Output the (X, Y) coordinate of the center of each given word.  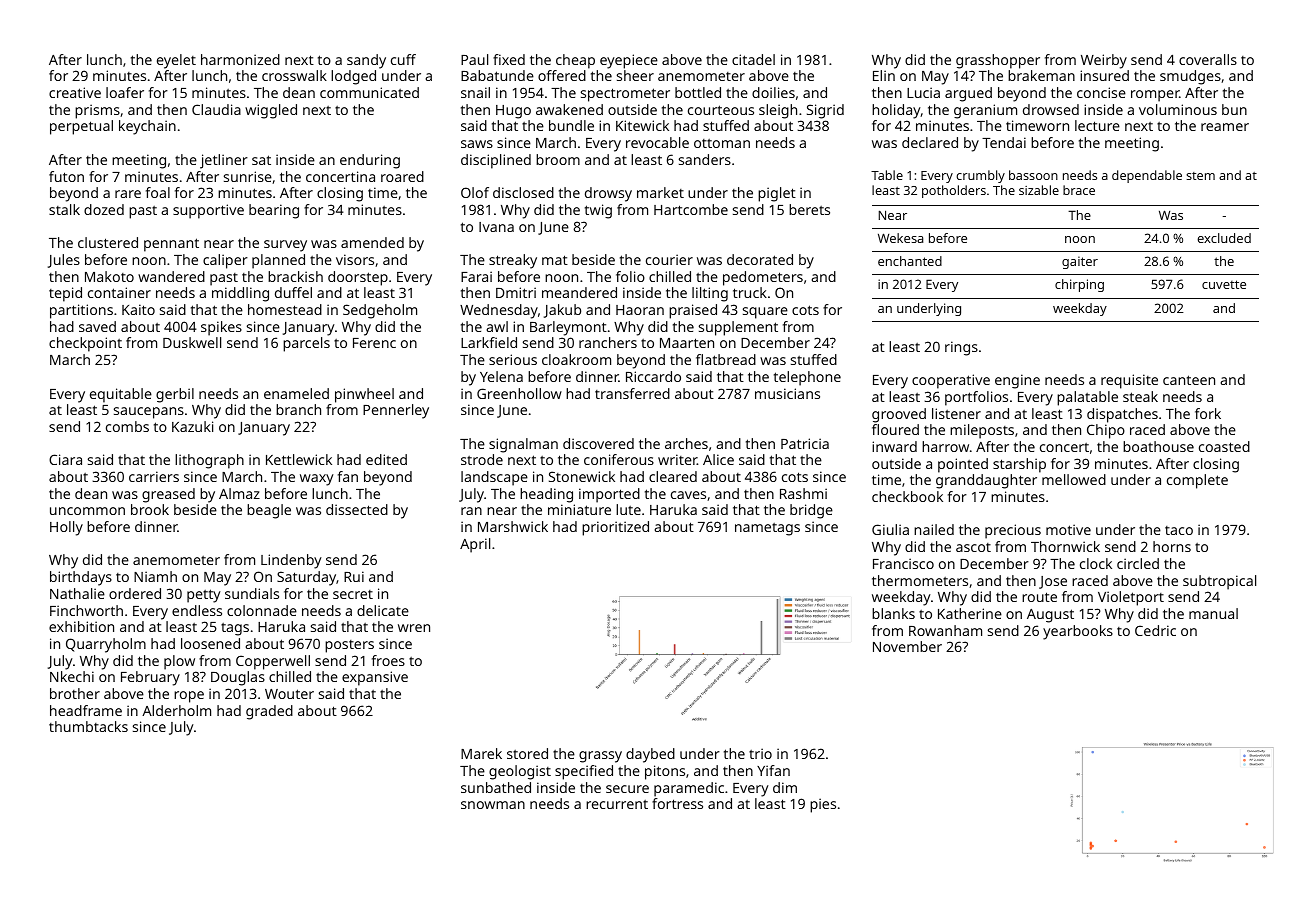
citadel (753, 59)
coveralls (1208, 59)
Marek (481, 753)
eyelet (176, 61)
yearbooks (1078, 632)
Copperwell (273, 662)
